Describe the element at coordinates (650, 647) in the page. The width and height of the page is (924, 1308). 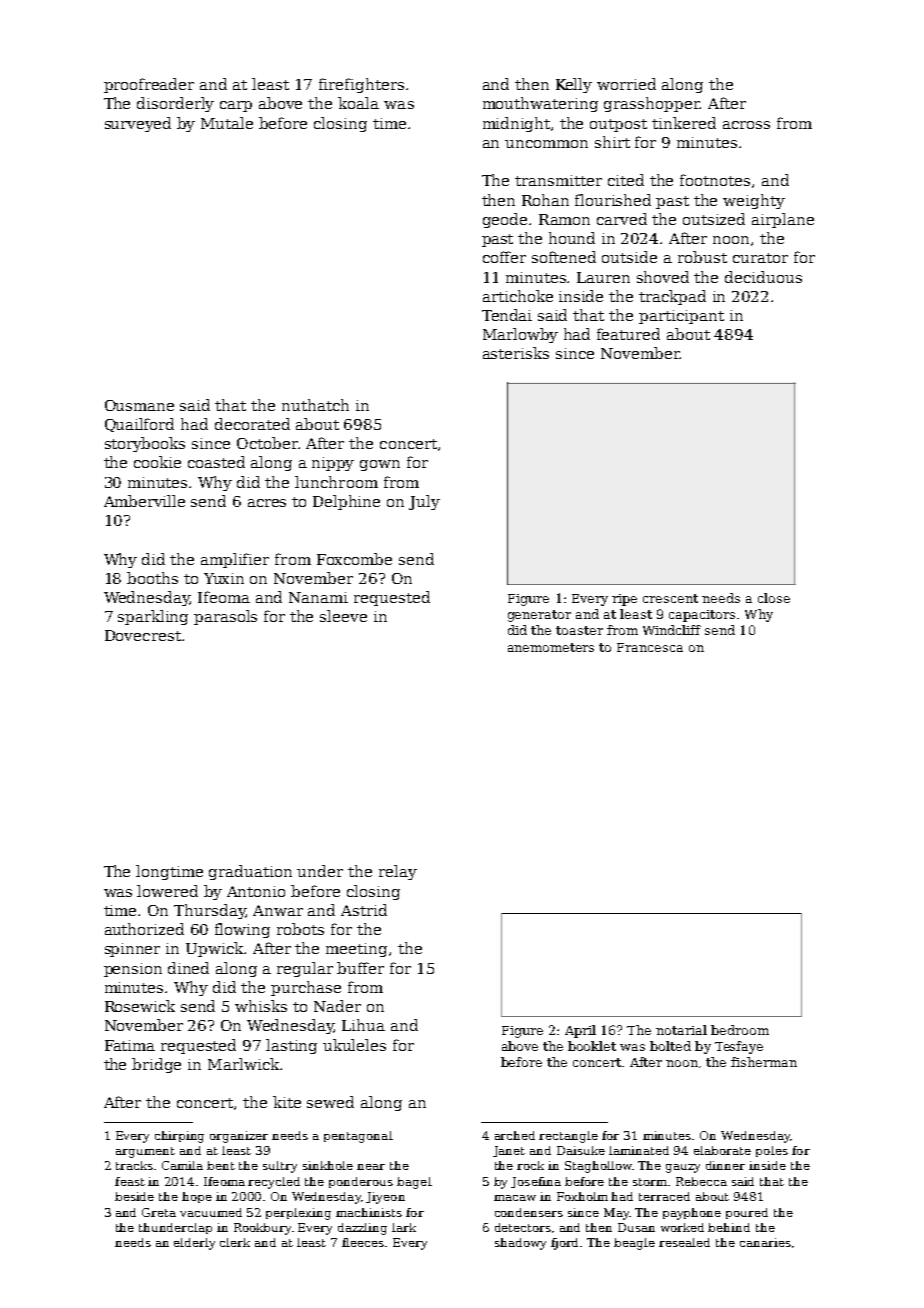
I see `Francesca` at that location.
